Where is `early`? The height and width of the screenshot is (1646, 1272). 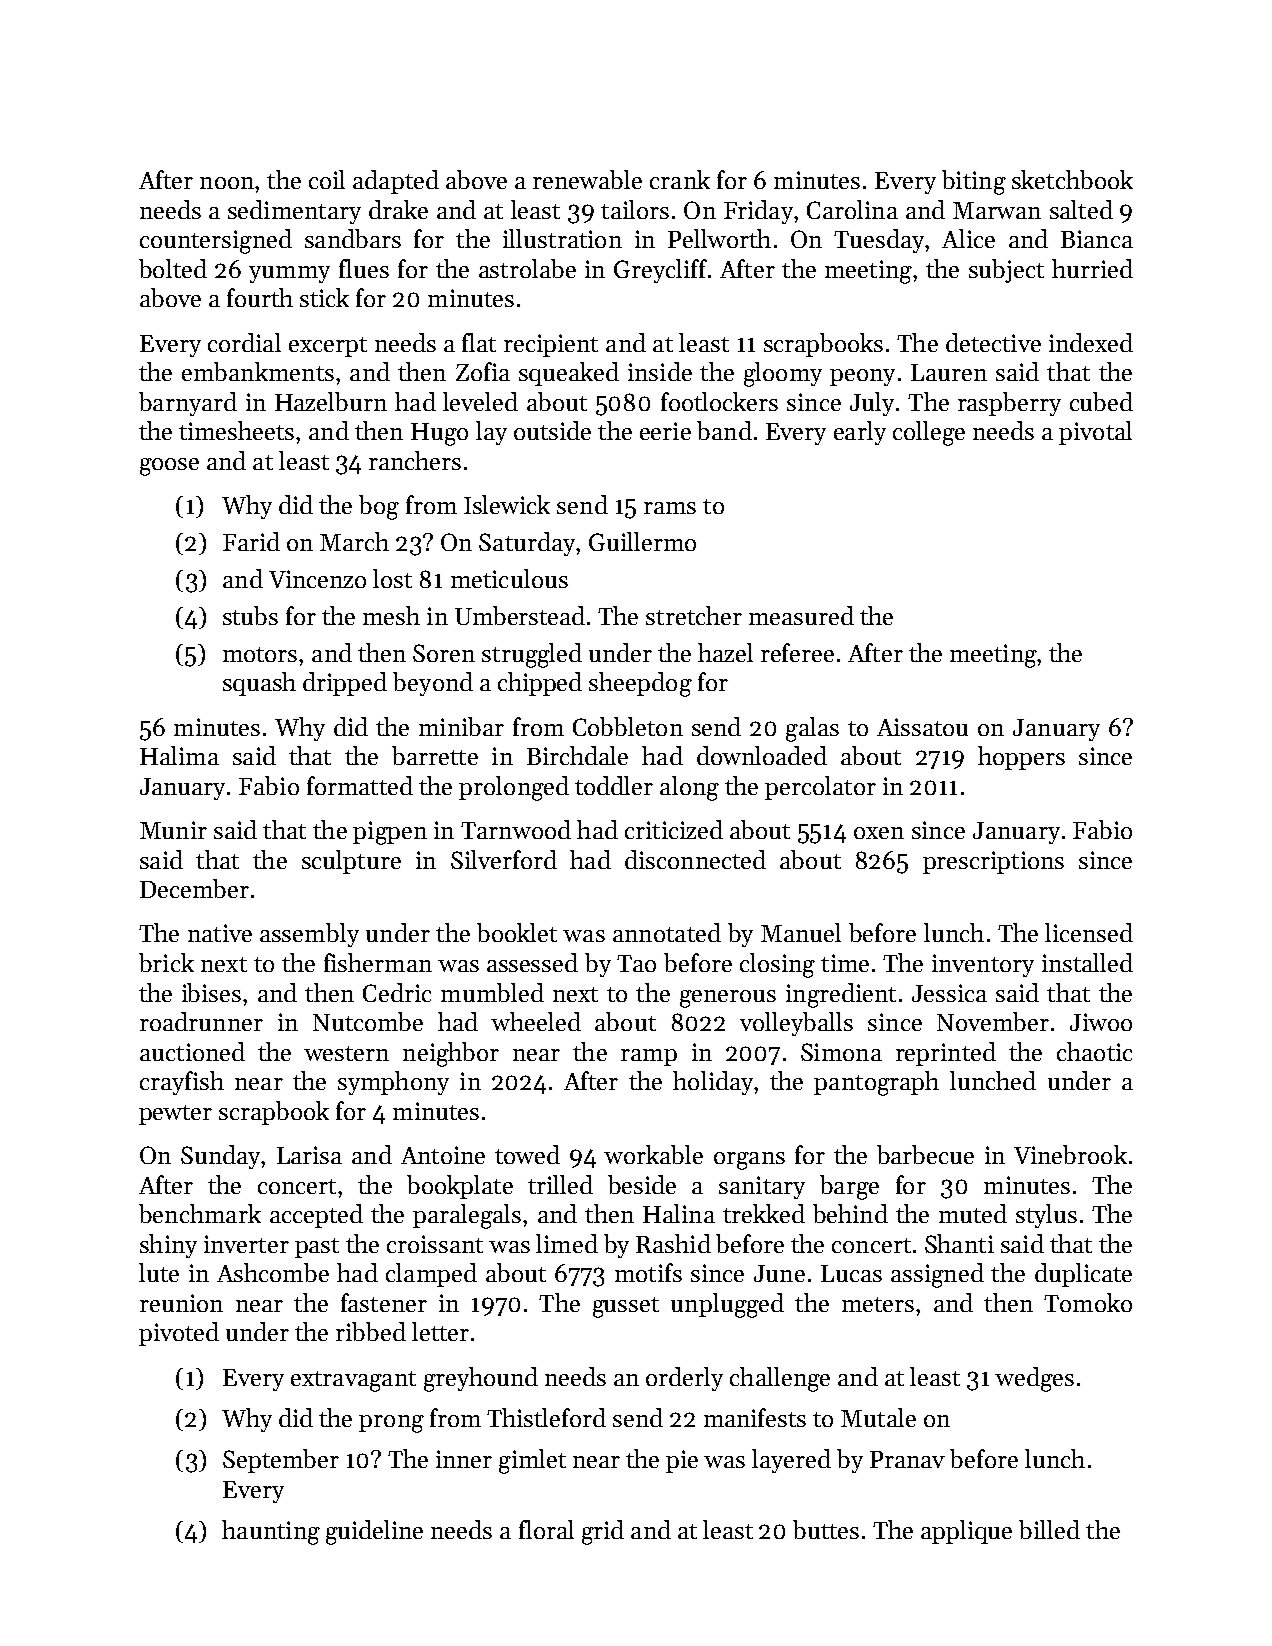
early is located at coordinates (860, 433).
